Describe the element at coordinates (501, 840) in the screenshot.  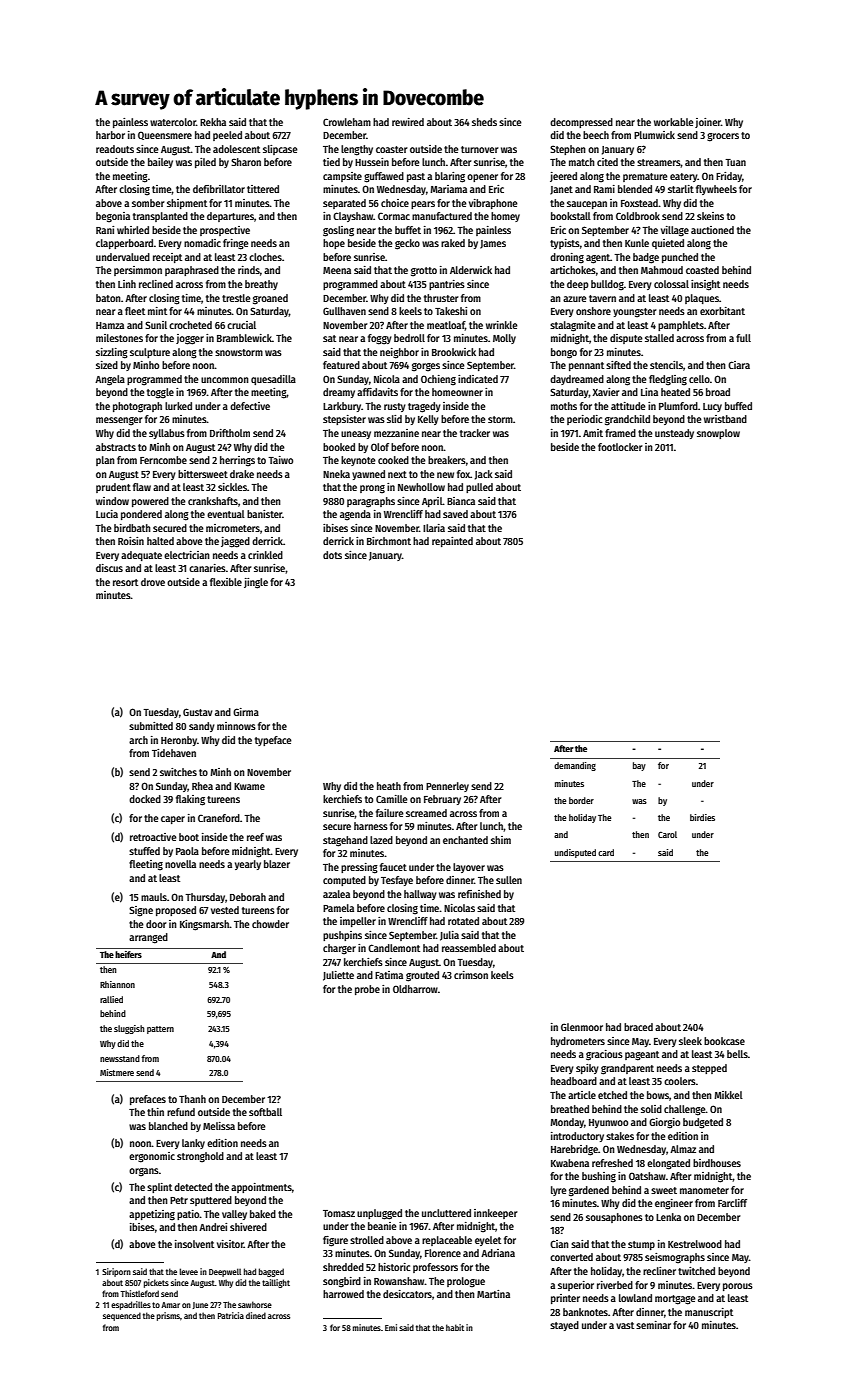
I see `shim` at that location.
